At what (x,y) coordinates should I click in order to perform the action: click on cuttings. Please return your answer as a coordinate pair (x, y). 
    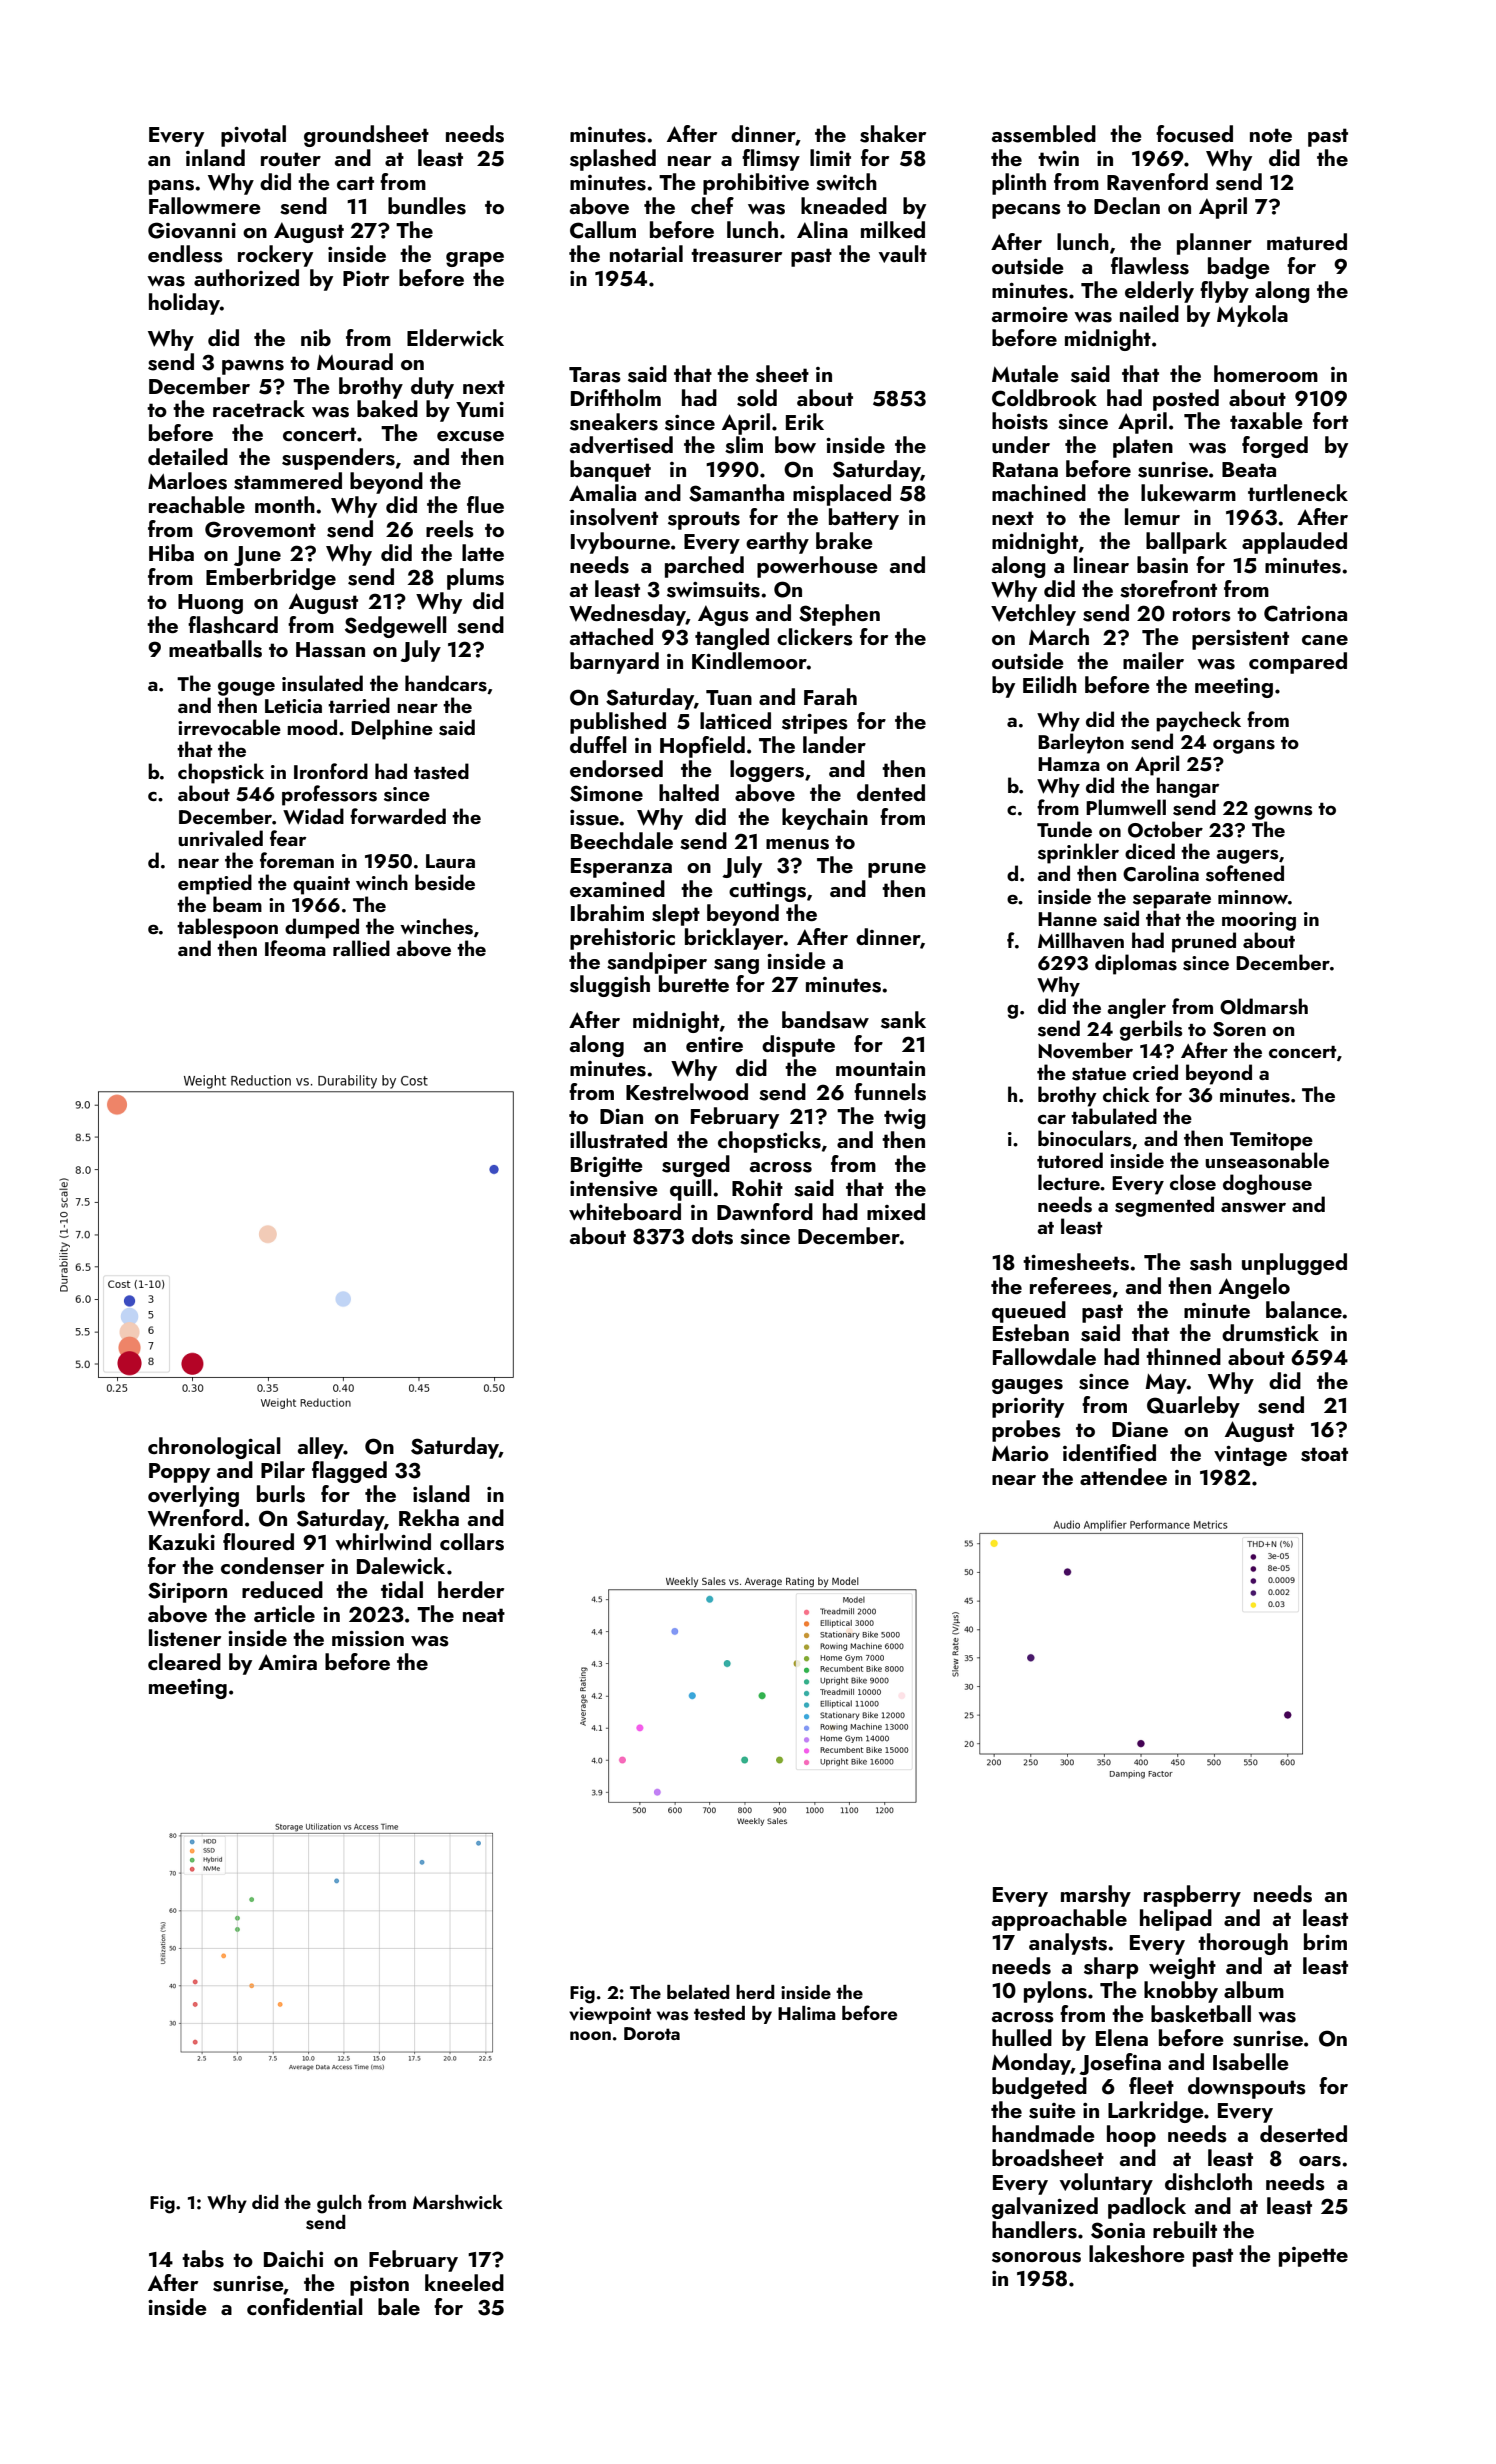
    Looking at the image, I should click on (767, 892).
